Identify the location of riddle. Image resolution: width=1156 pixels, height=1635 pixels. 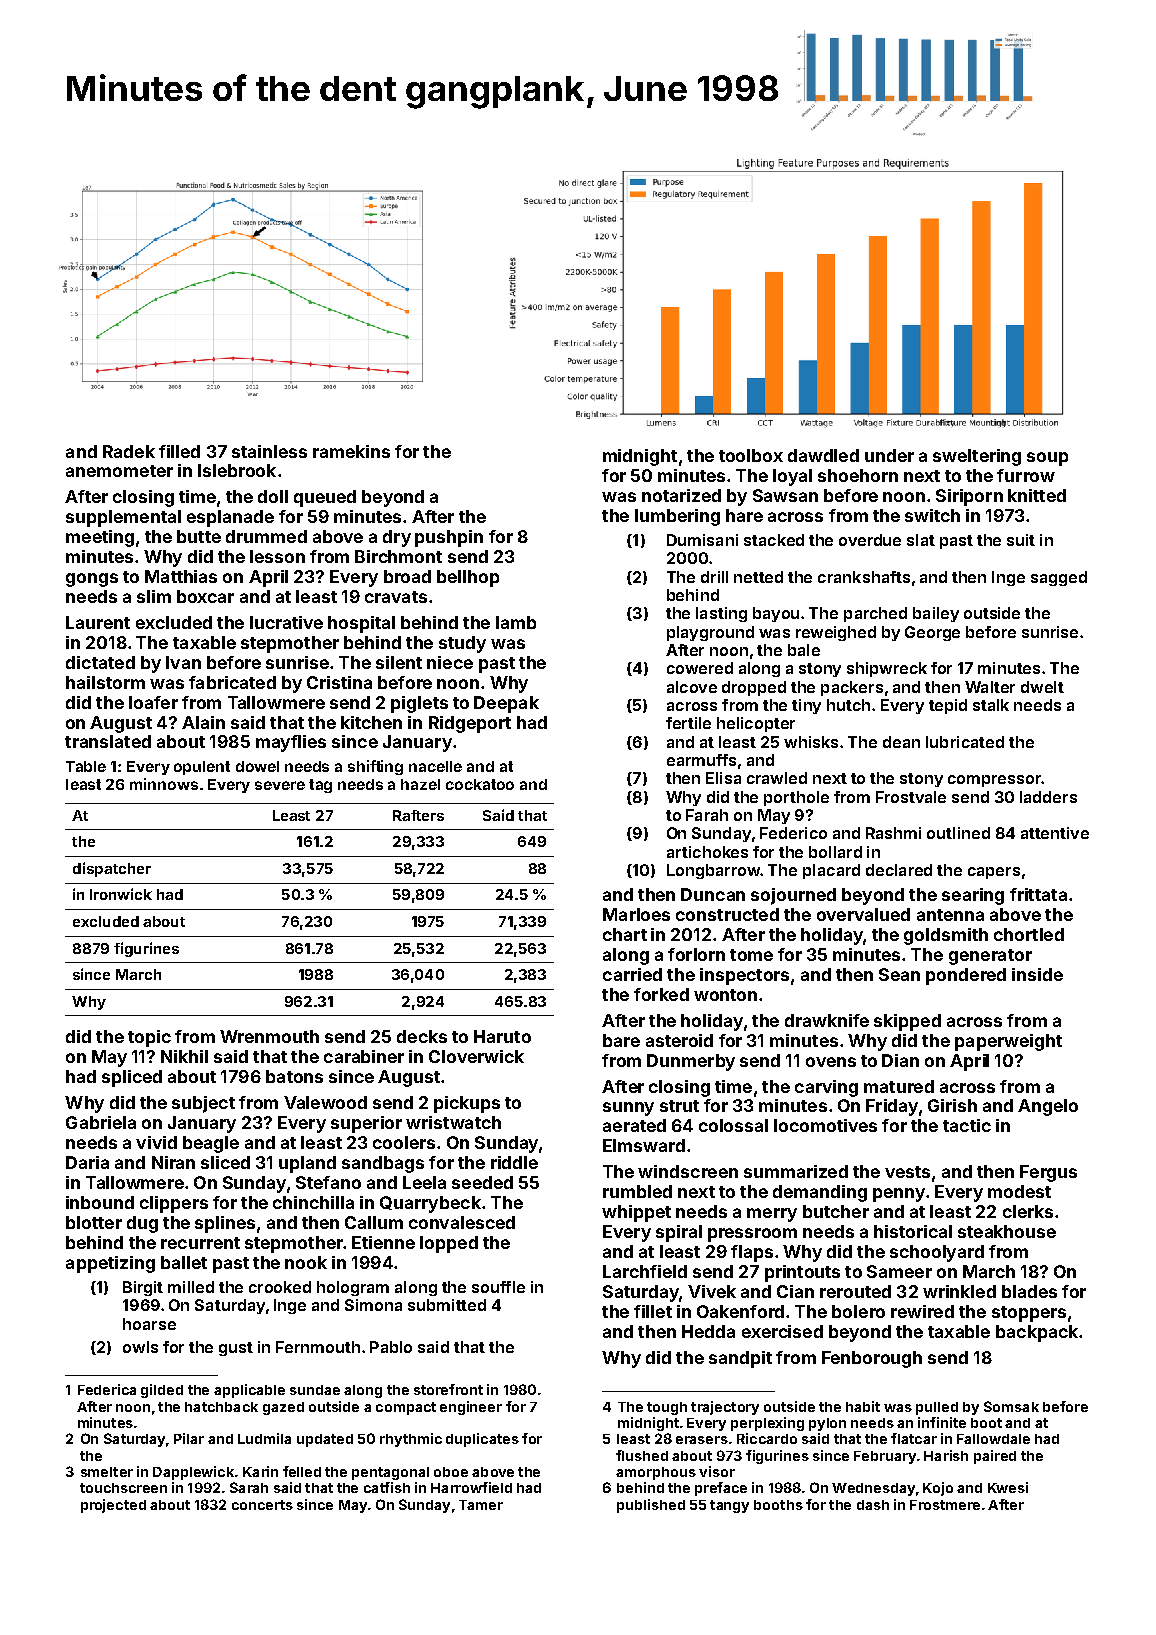
(514, 1162).
